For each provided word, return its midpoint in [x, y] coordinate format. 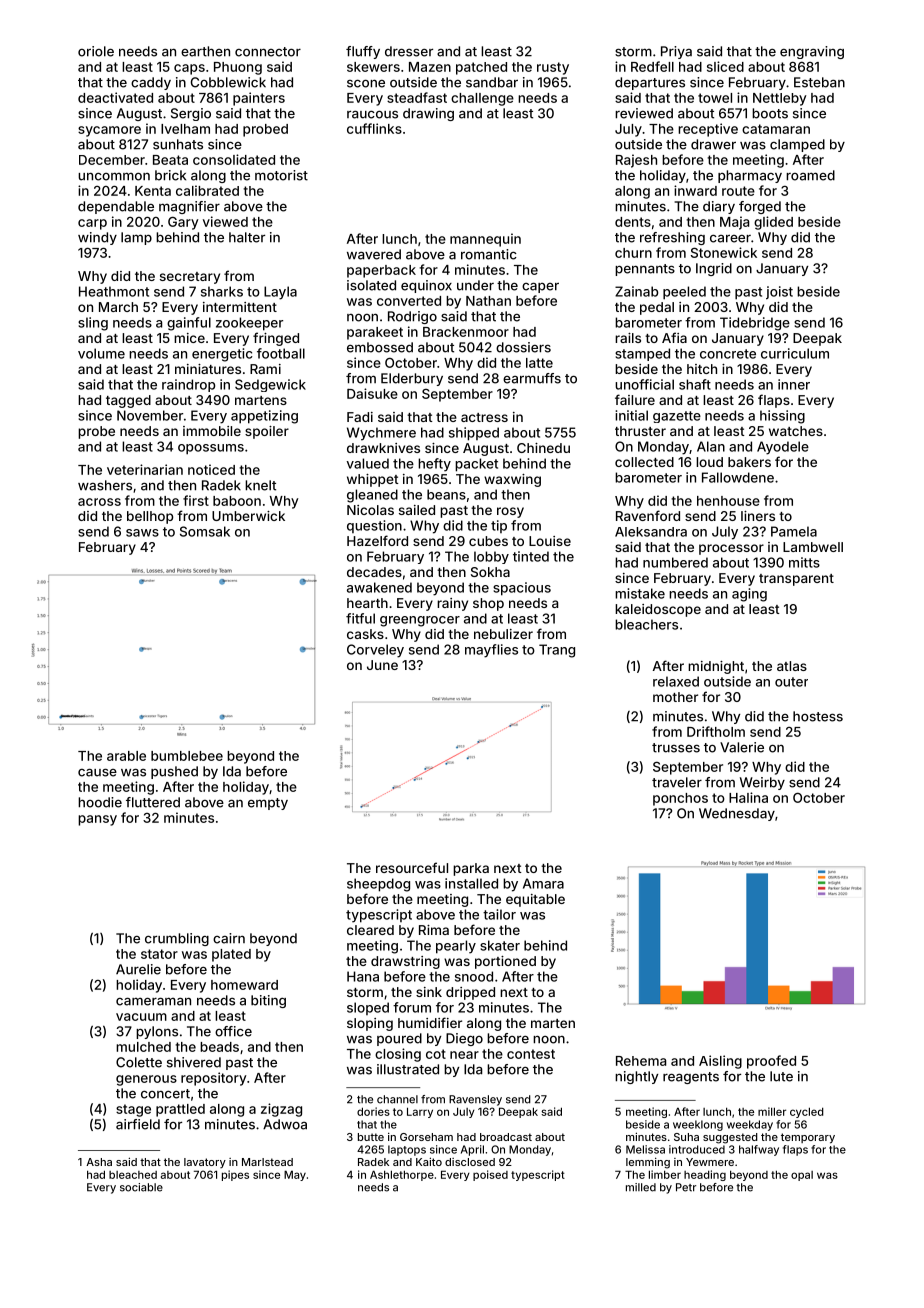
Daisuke [372, 393]
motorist [281, 175]
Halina [748, 797]
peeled [684, 293]
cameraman [153, 1001]
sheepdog [378, 885]
